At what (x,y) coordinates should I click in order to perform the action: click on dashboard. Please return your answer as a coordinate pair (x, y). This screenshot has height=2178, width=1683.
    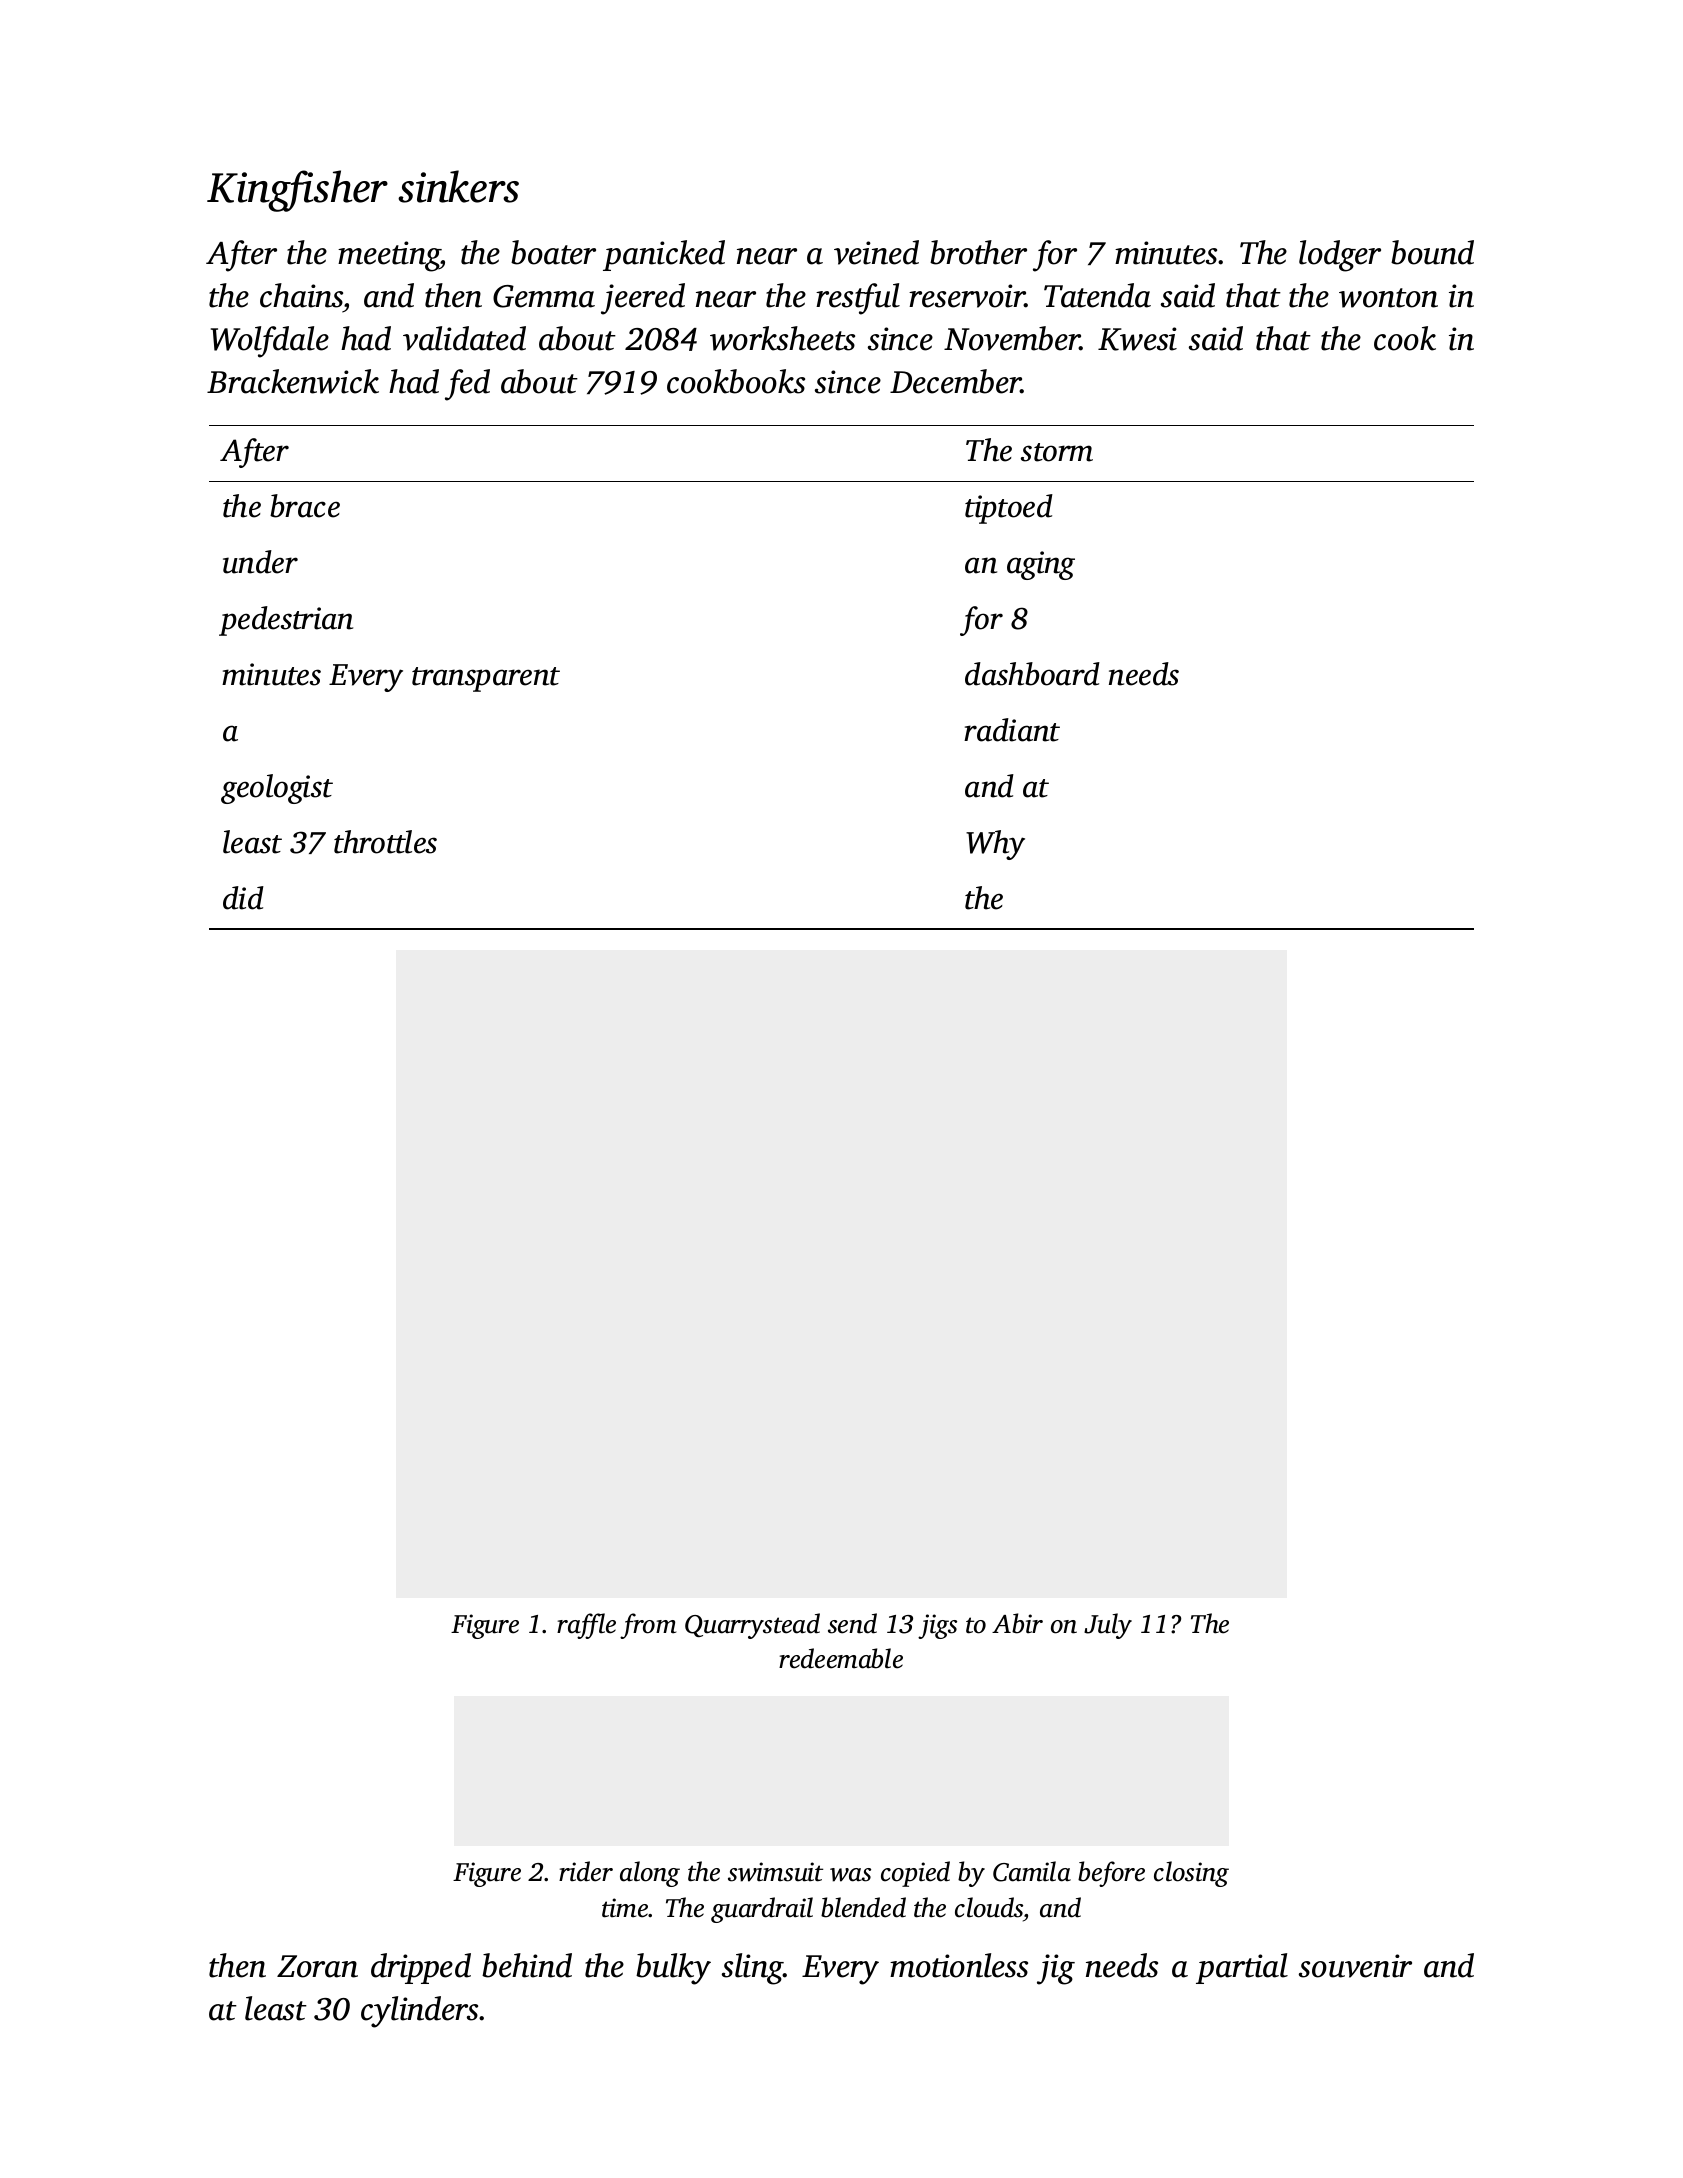
    Looking at the image, I should click on (1032, 674).
